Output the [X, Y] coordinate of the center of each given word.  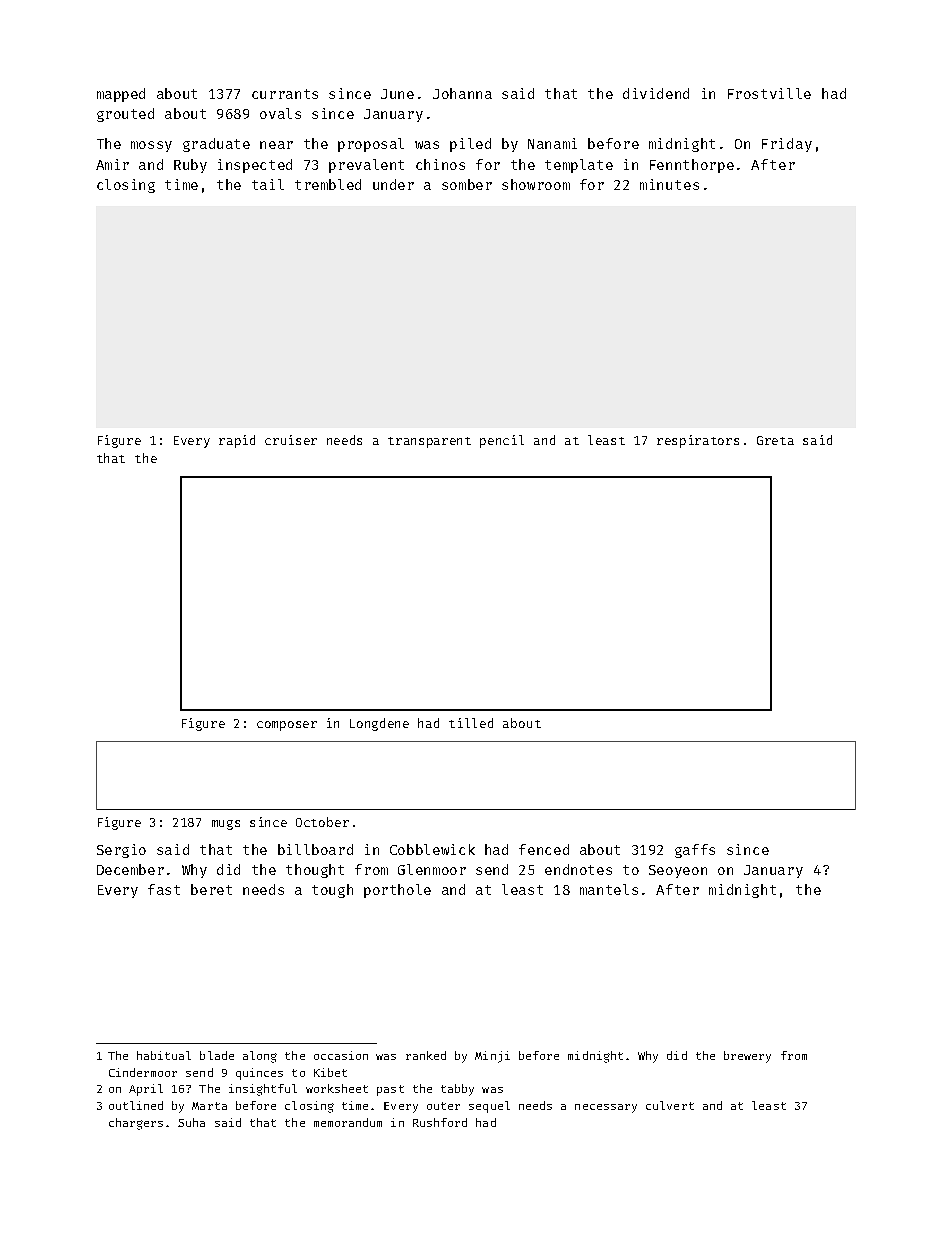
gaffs [695, 851]
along [260, 1057]
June [397, 94]
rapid [237, 441]
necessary [606, 1108]
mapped [121, 95]
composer [287, 726]
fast [164, 889]
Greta [775, 440]
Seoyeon [678, 871]
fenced [544, 849]
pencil [502, 441]
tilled [471, 723]
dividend [656, 93]
